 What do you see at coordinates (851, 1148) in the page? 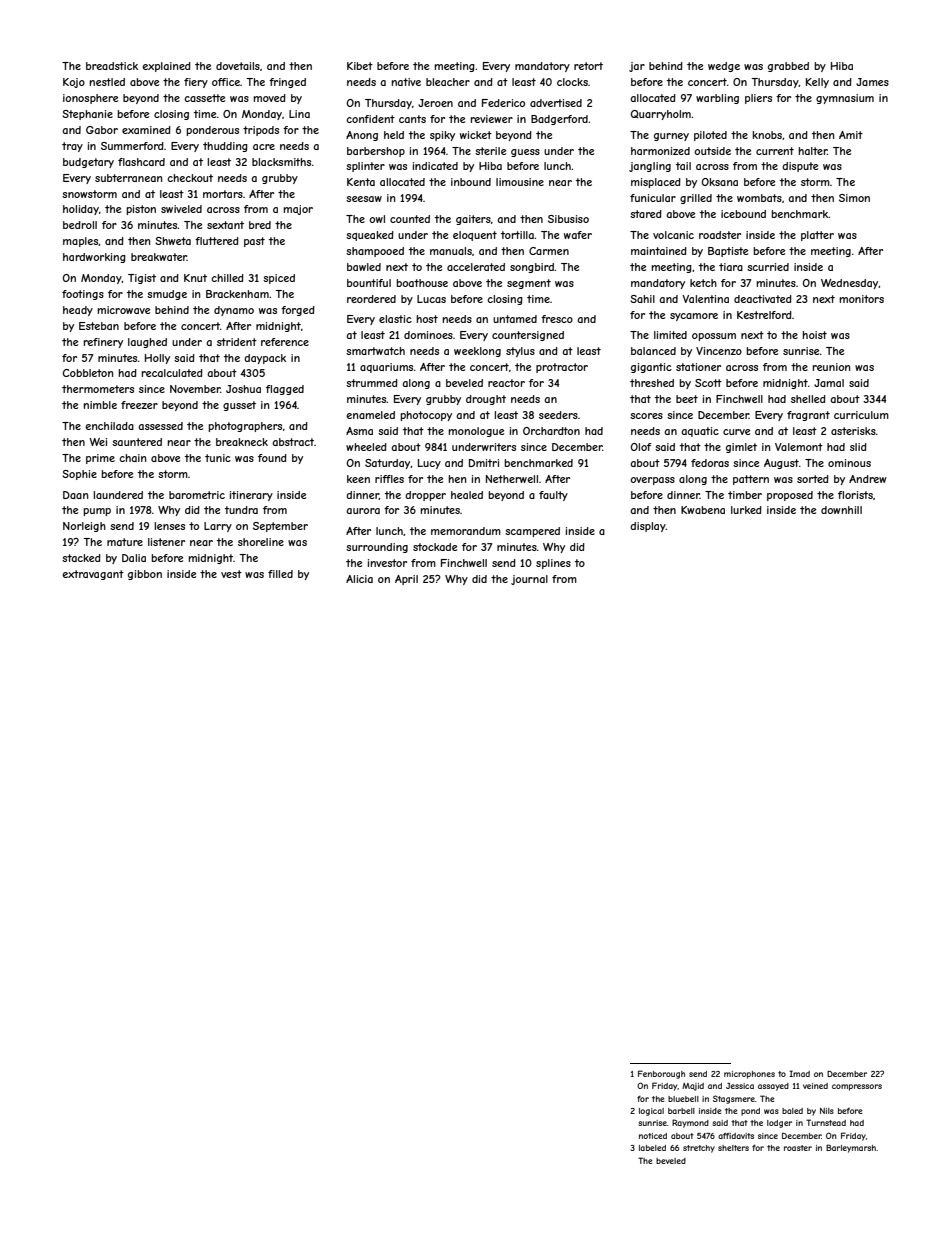
I see `Barleymarsh` at bounding box center [851, 1148].
